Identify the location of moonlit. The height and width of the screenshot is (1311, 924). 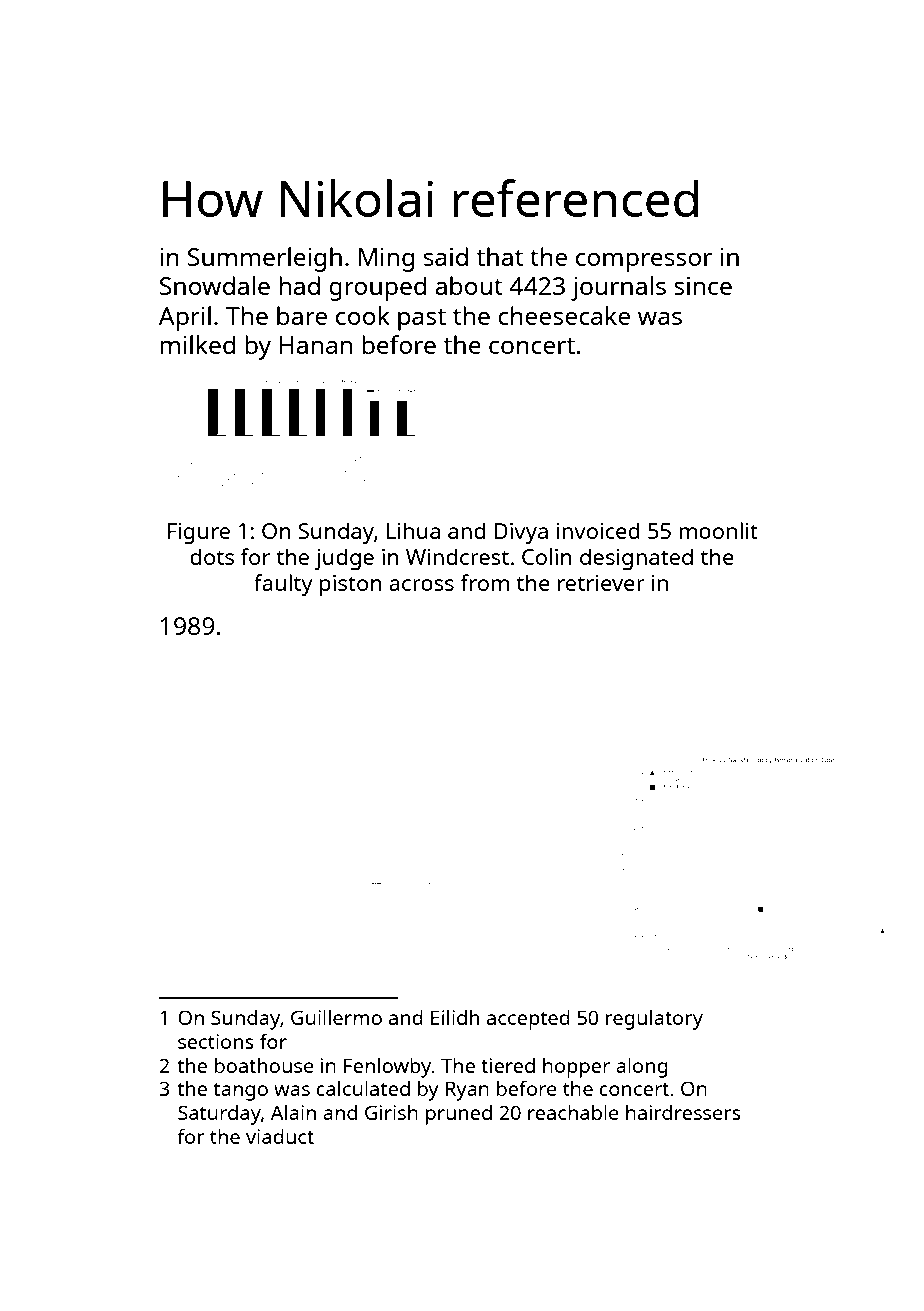
(719, 530).
